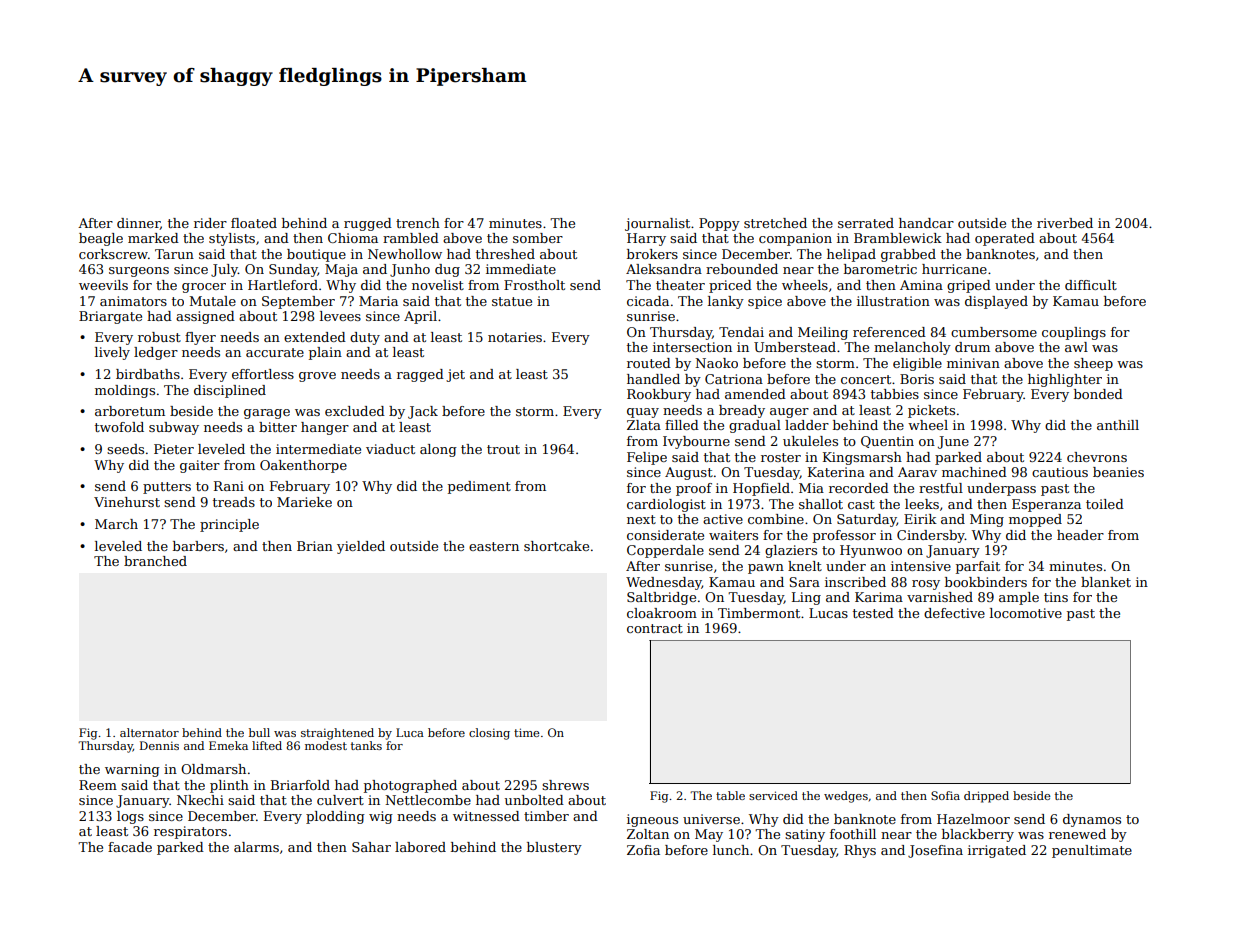 The image size is (1233, 952). Describe the element at coordinates (1026, 613) in the document. I see `locomotive` at that location.
